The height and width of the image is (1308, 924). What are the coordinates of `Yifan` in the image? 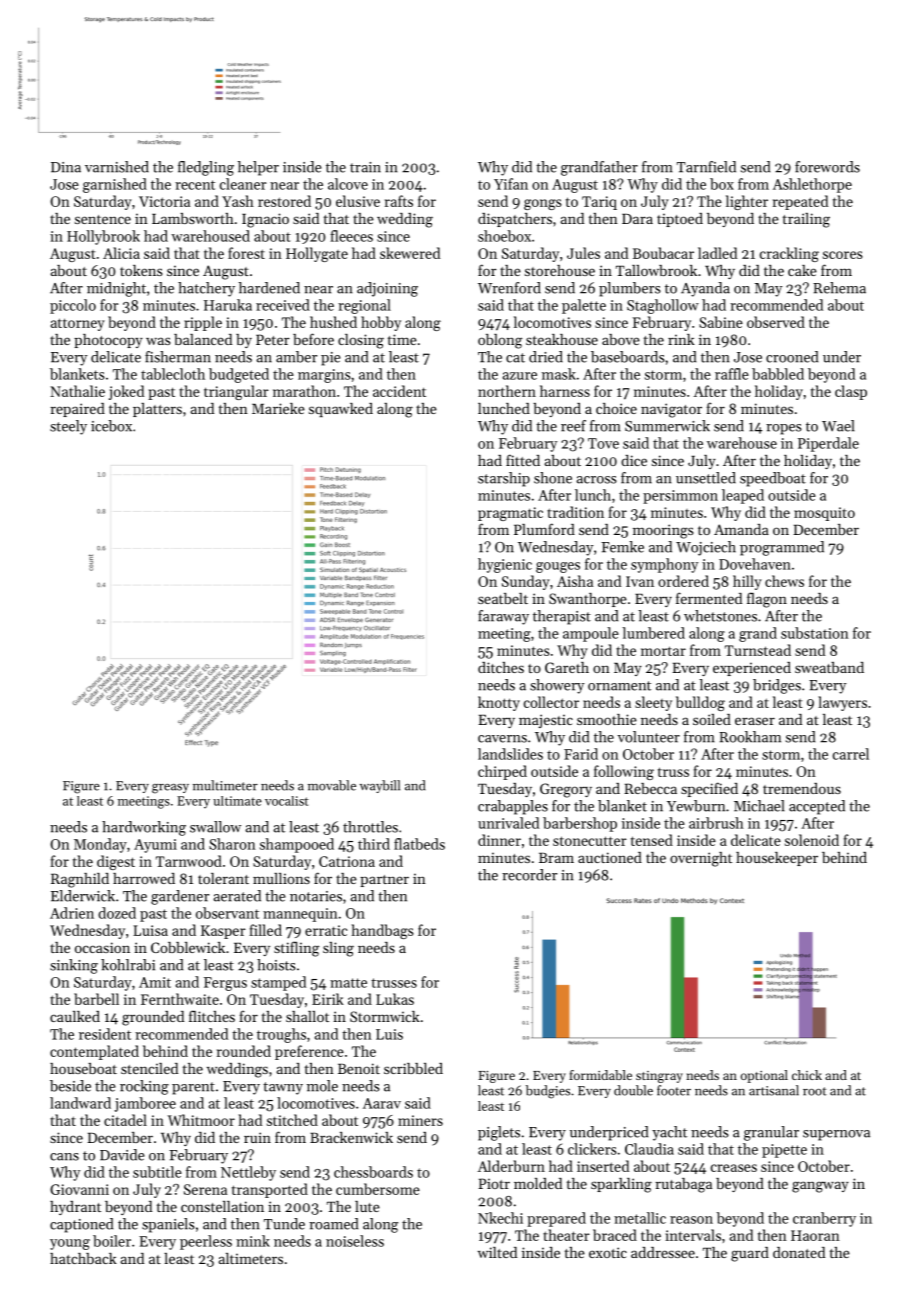 It's located at (511, 184).
